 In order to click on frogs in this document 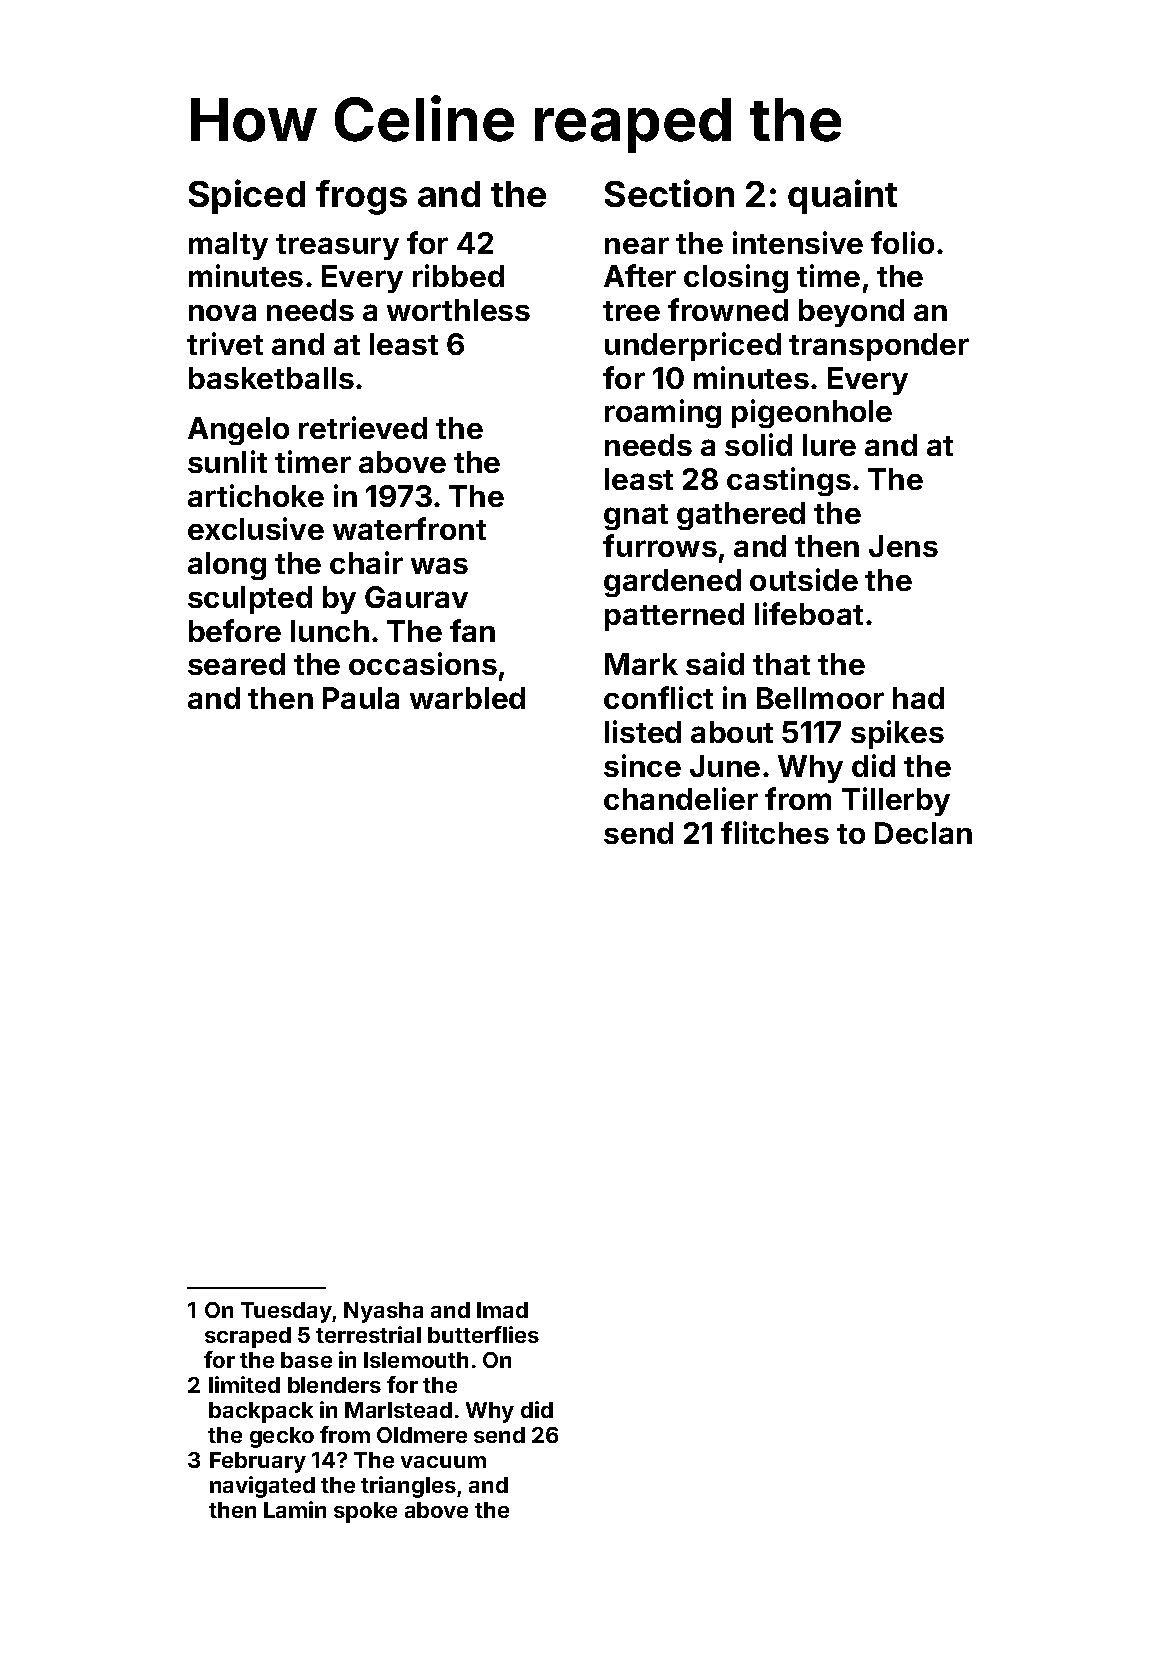, I will do `click(361, 197)`.
